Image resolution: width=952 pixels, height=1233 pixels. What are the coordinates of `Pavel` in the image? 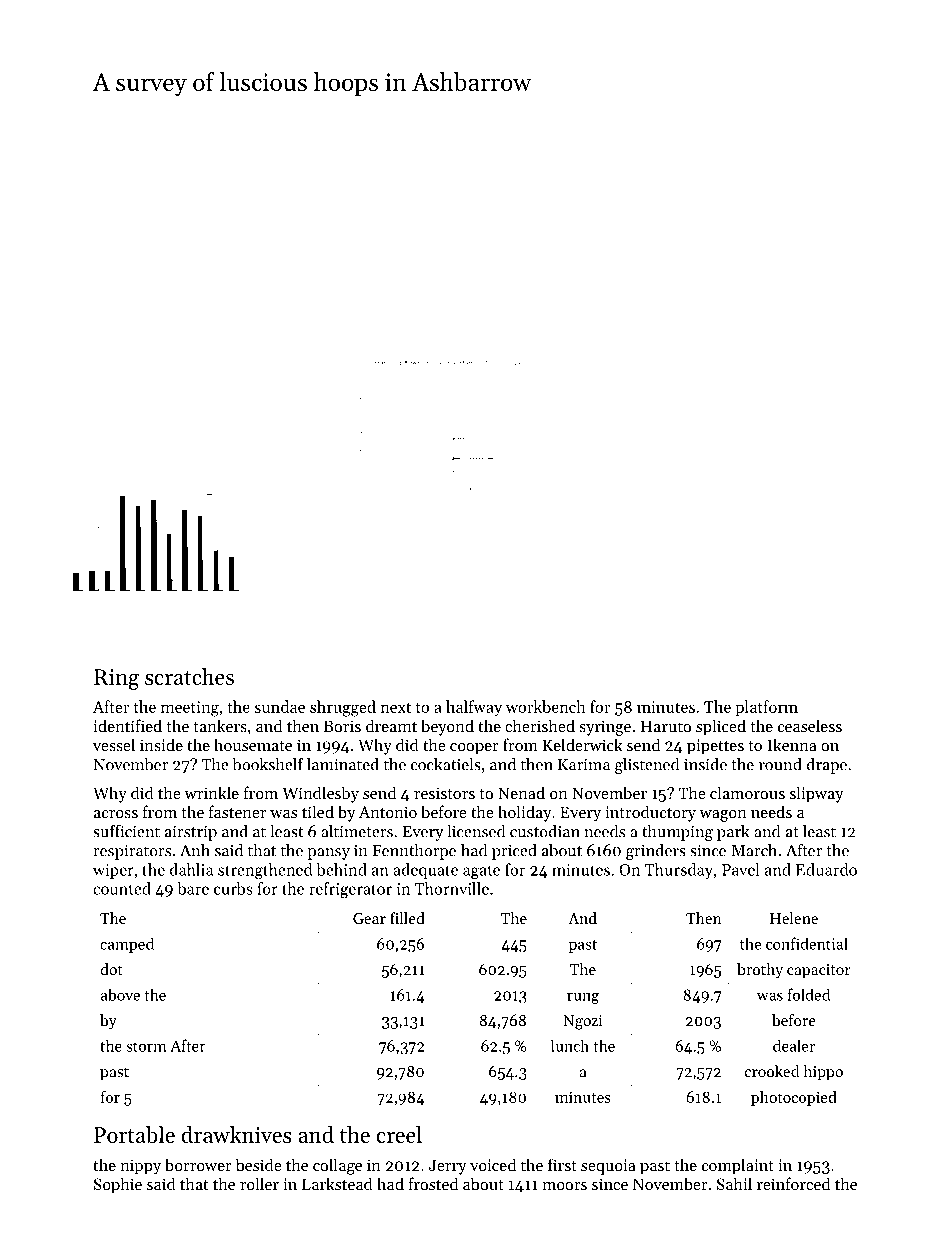 It's located at (740, 869).
